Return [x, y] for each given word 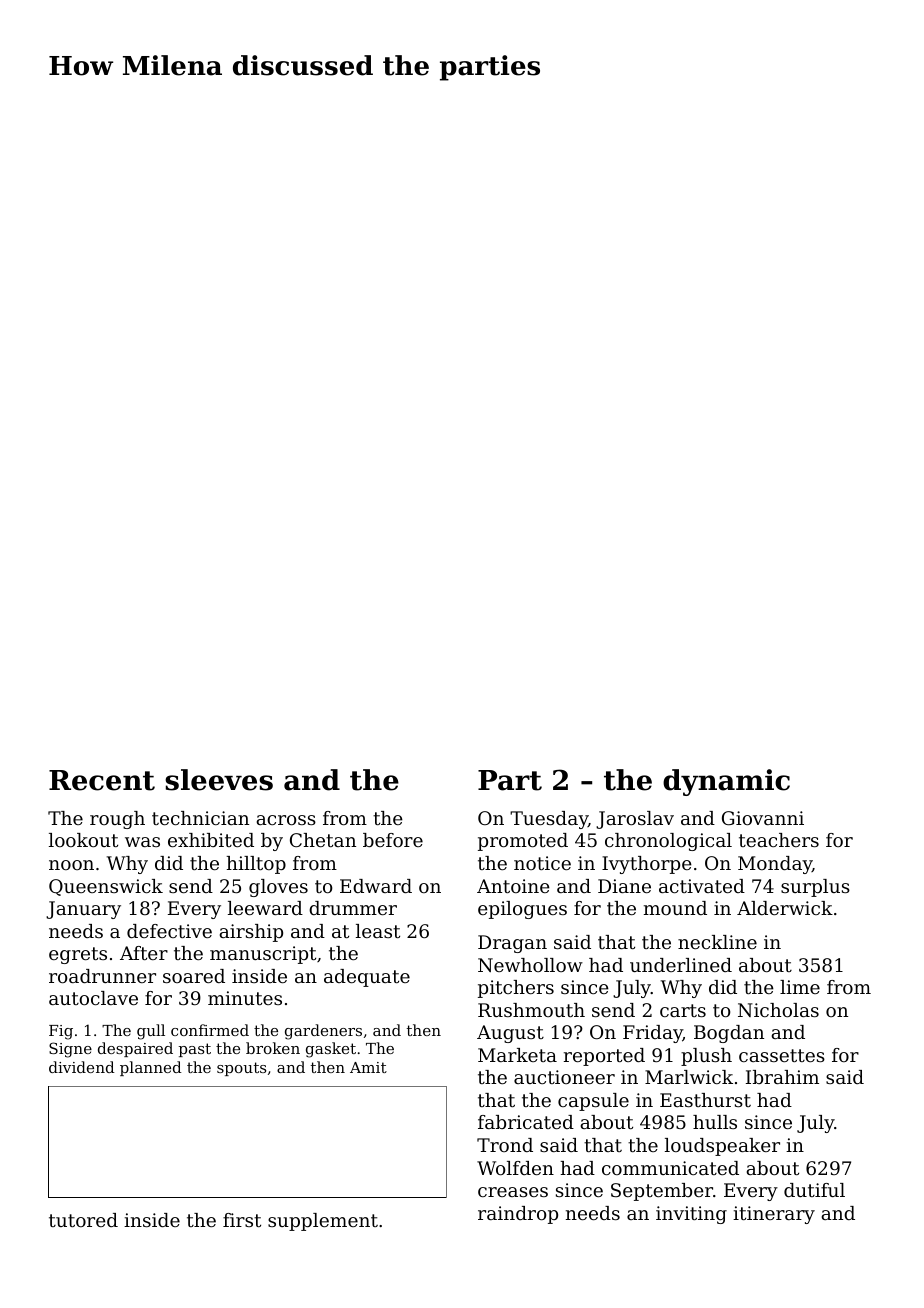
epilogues [522, 910]
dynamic [726, 782]
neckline [717, 942]
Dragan [512, 944]
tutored [83, 1220]
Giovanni [763, 818]
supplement [323, 1222]
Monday [775, 865]
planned [151, 1068]
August [510, 1034]
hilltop [256, 865]
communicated [670, 1168]
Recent [102, 780]
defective [169, 931]
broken [273, 1048]
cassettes [782, 1055]
